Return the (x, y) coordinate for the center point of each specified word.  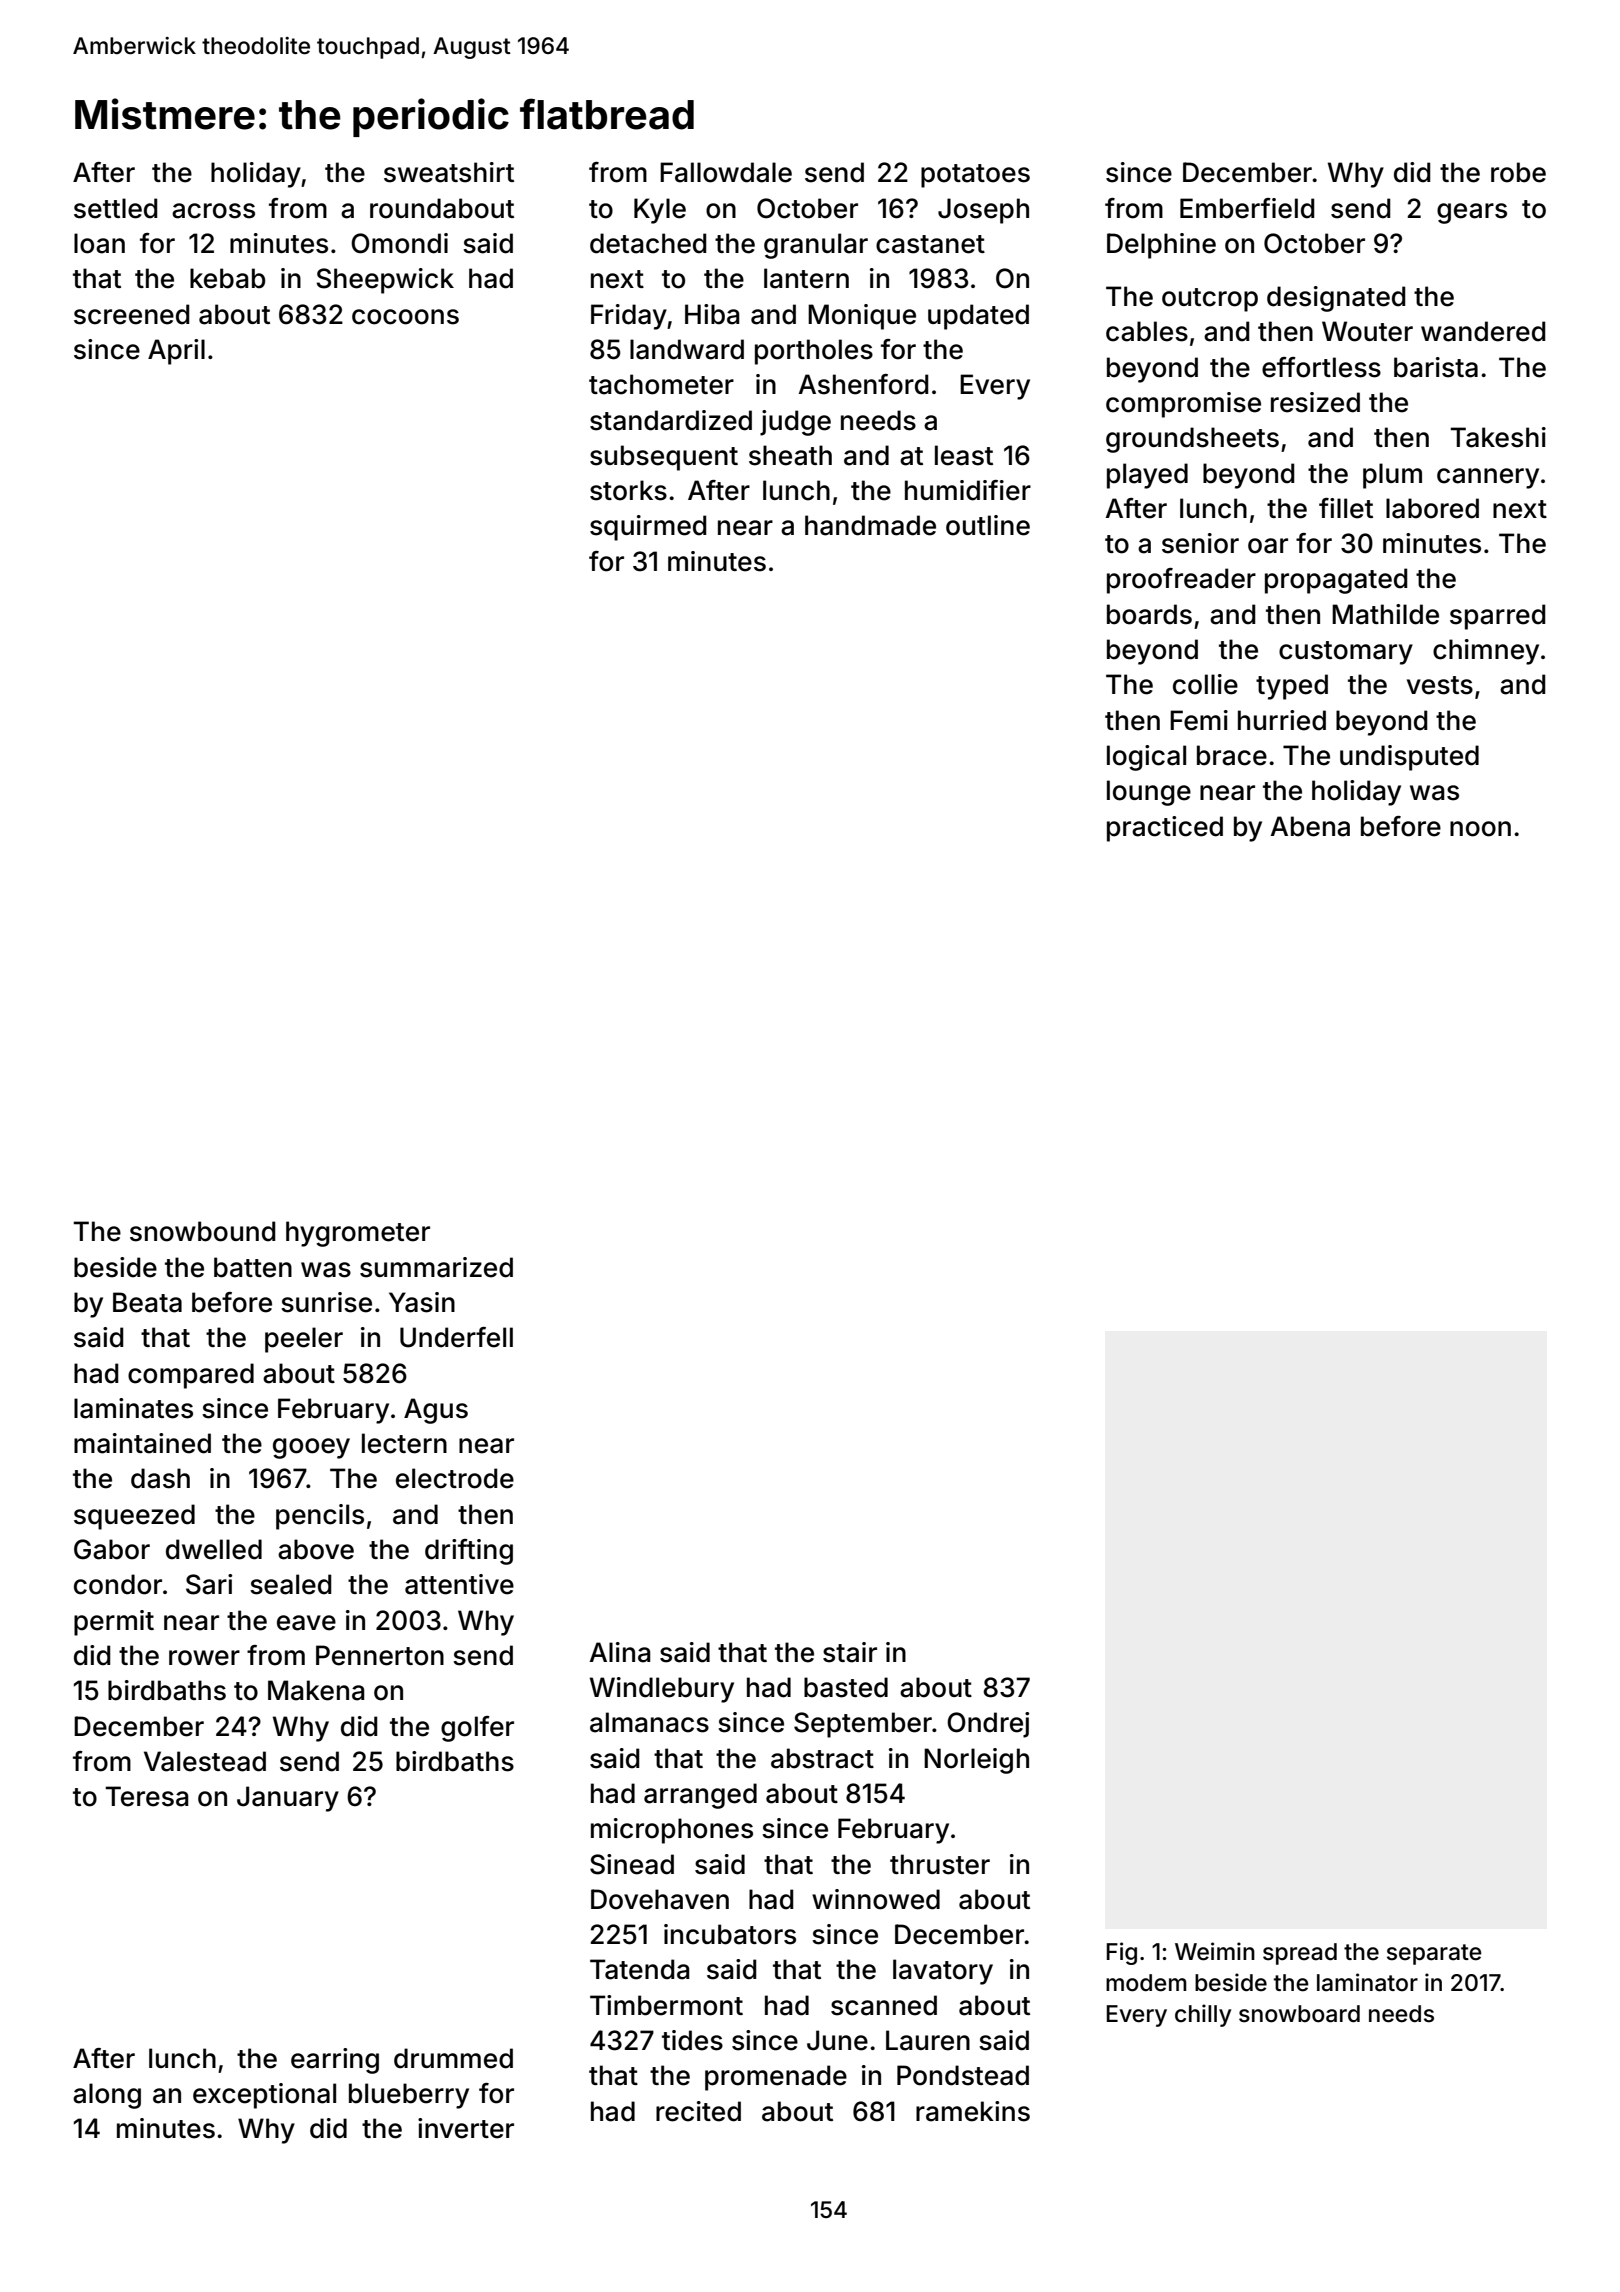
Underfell (456, 1337)
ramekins (973, 2111)
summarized (436, 1267)
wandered (1483, 331)
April (176, 352)
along (107, 2096)
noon (1480, 829)
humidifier (968, 490)
